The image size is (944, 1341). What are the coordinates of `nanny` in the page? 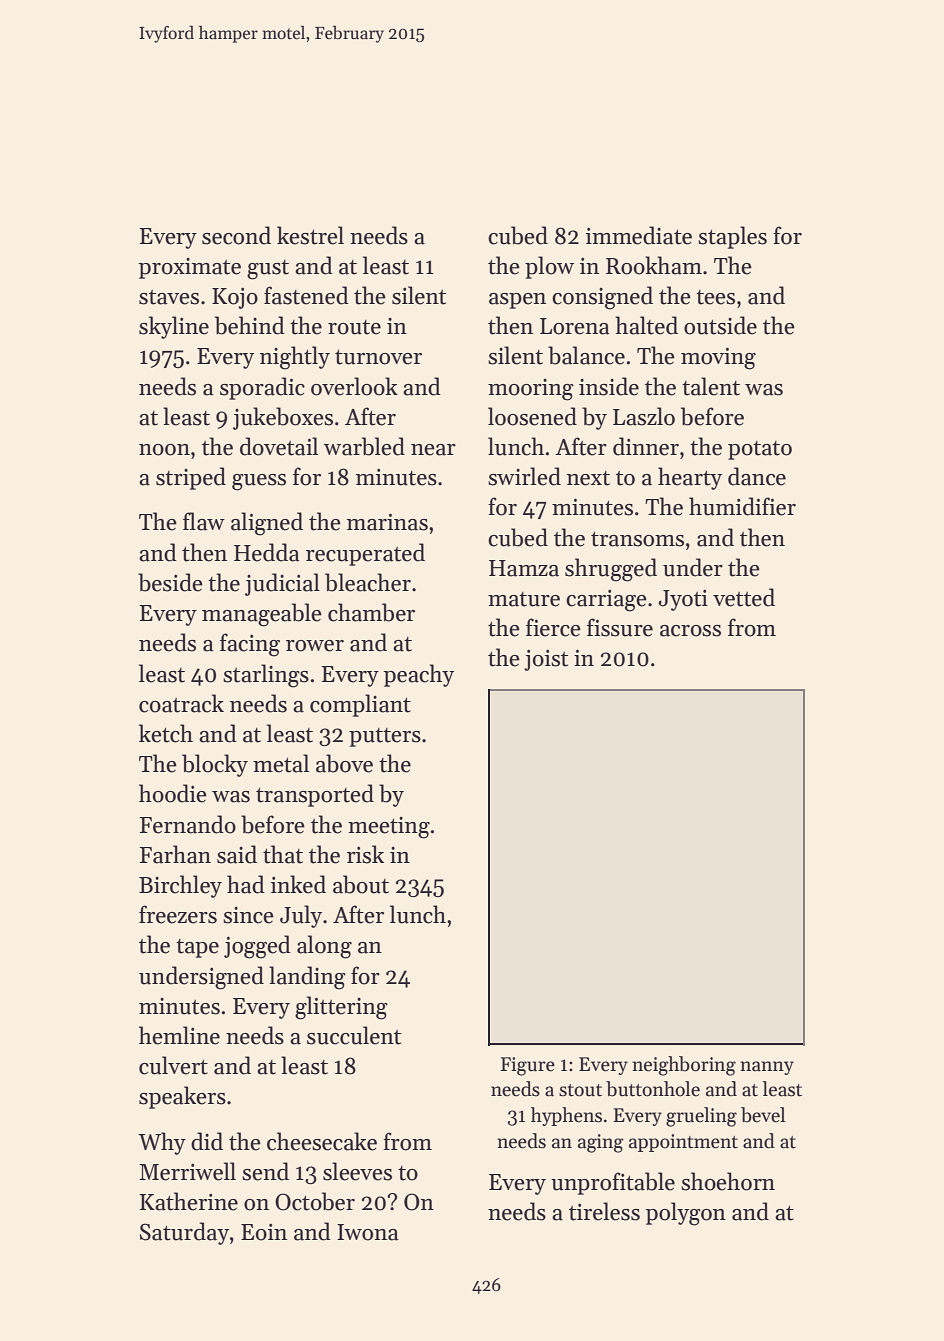 It's located at (767, 1068).
